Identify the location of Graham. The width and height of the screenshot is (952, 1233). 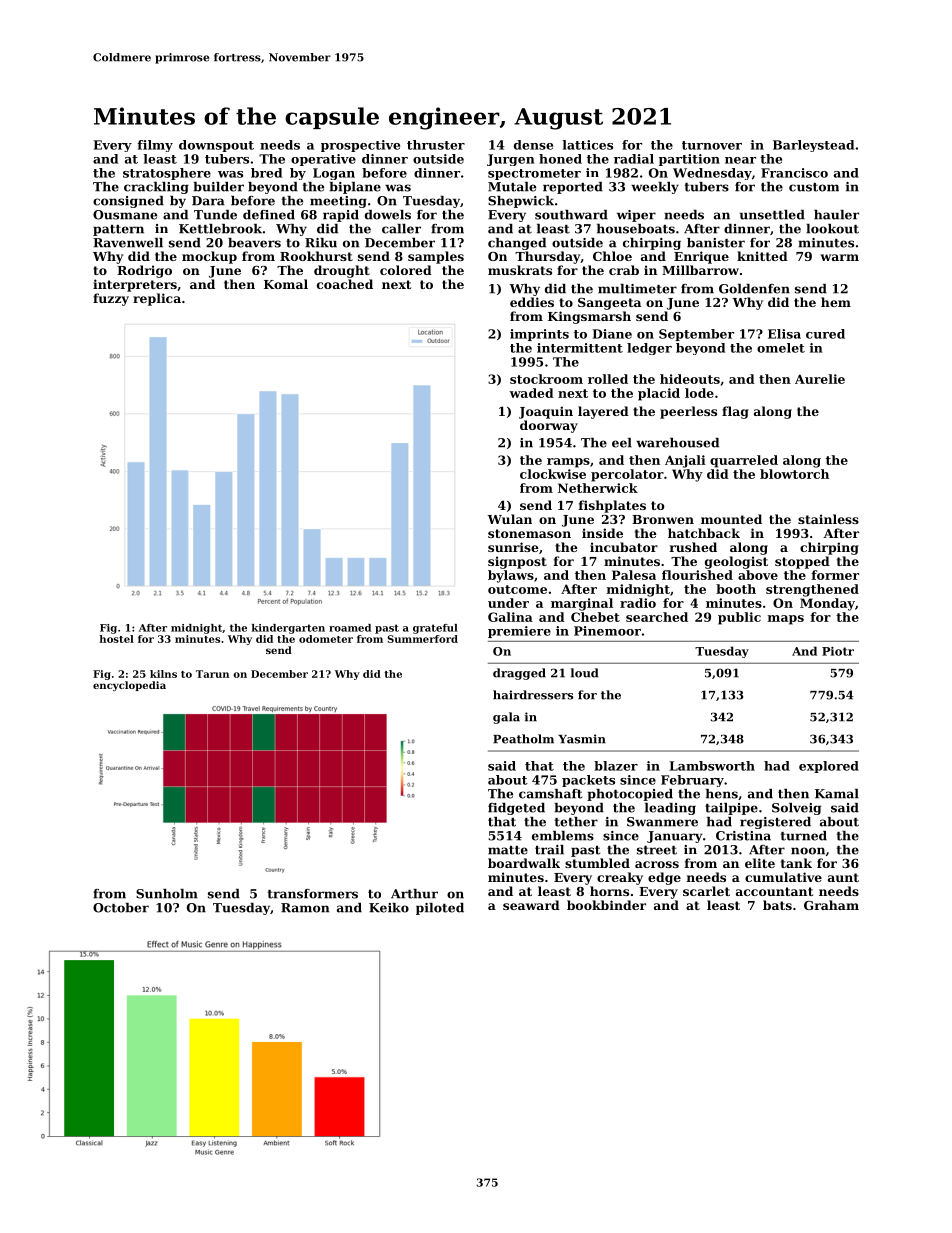
(831, 905).
